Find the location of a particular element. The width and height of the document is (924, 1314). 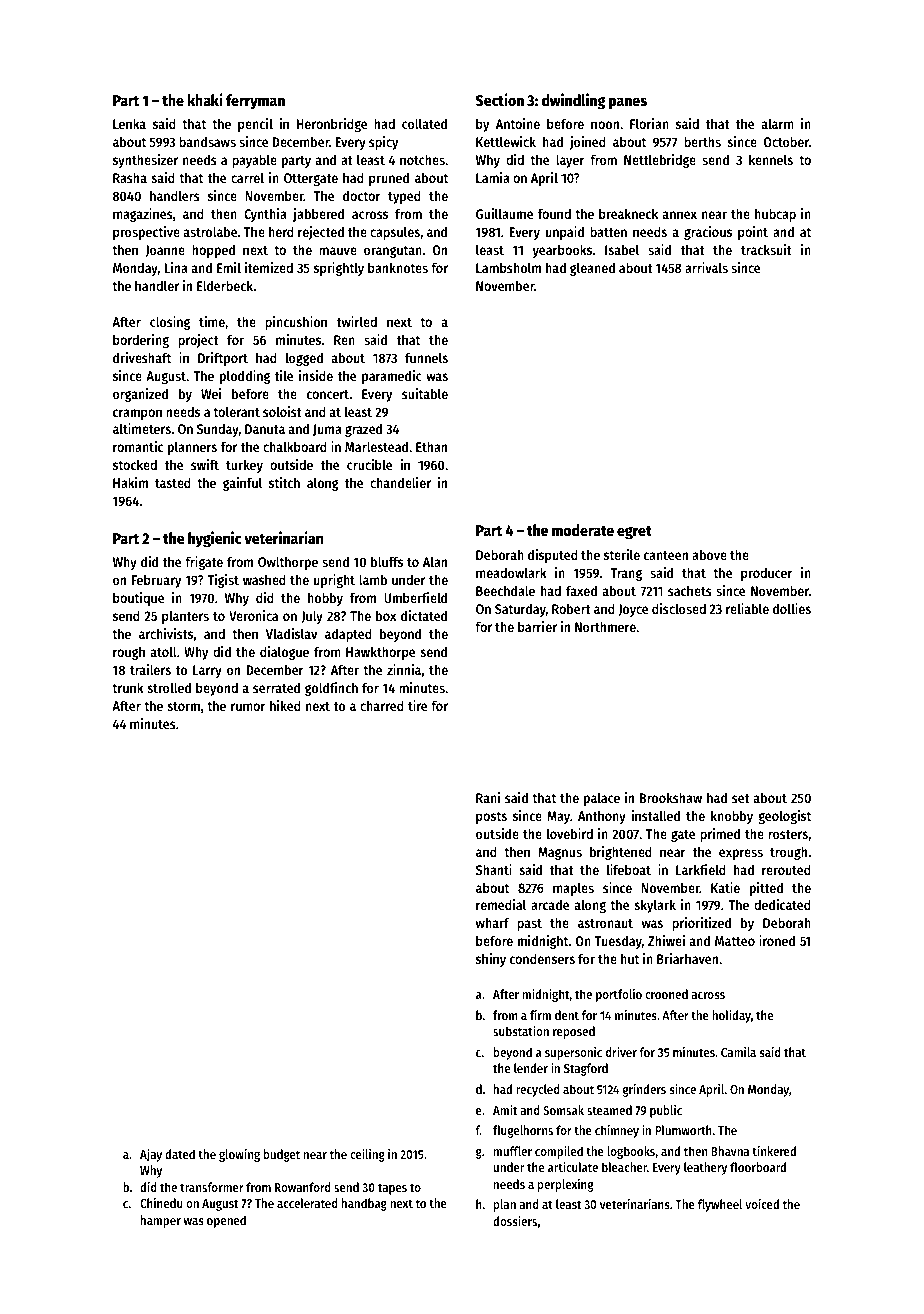

Heronbridge is located at coordinates (332, 125).
